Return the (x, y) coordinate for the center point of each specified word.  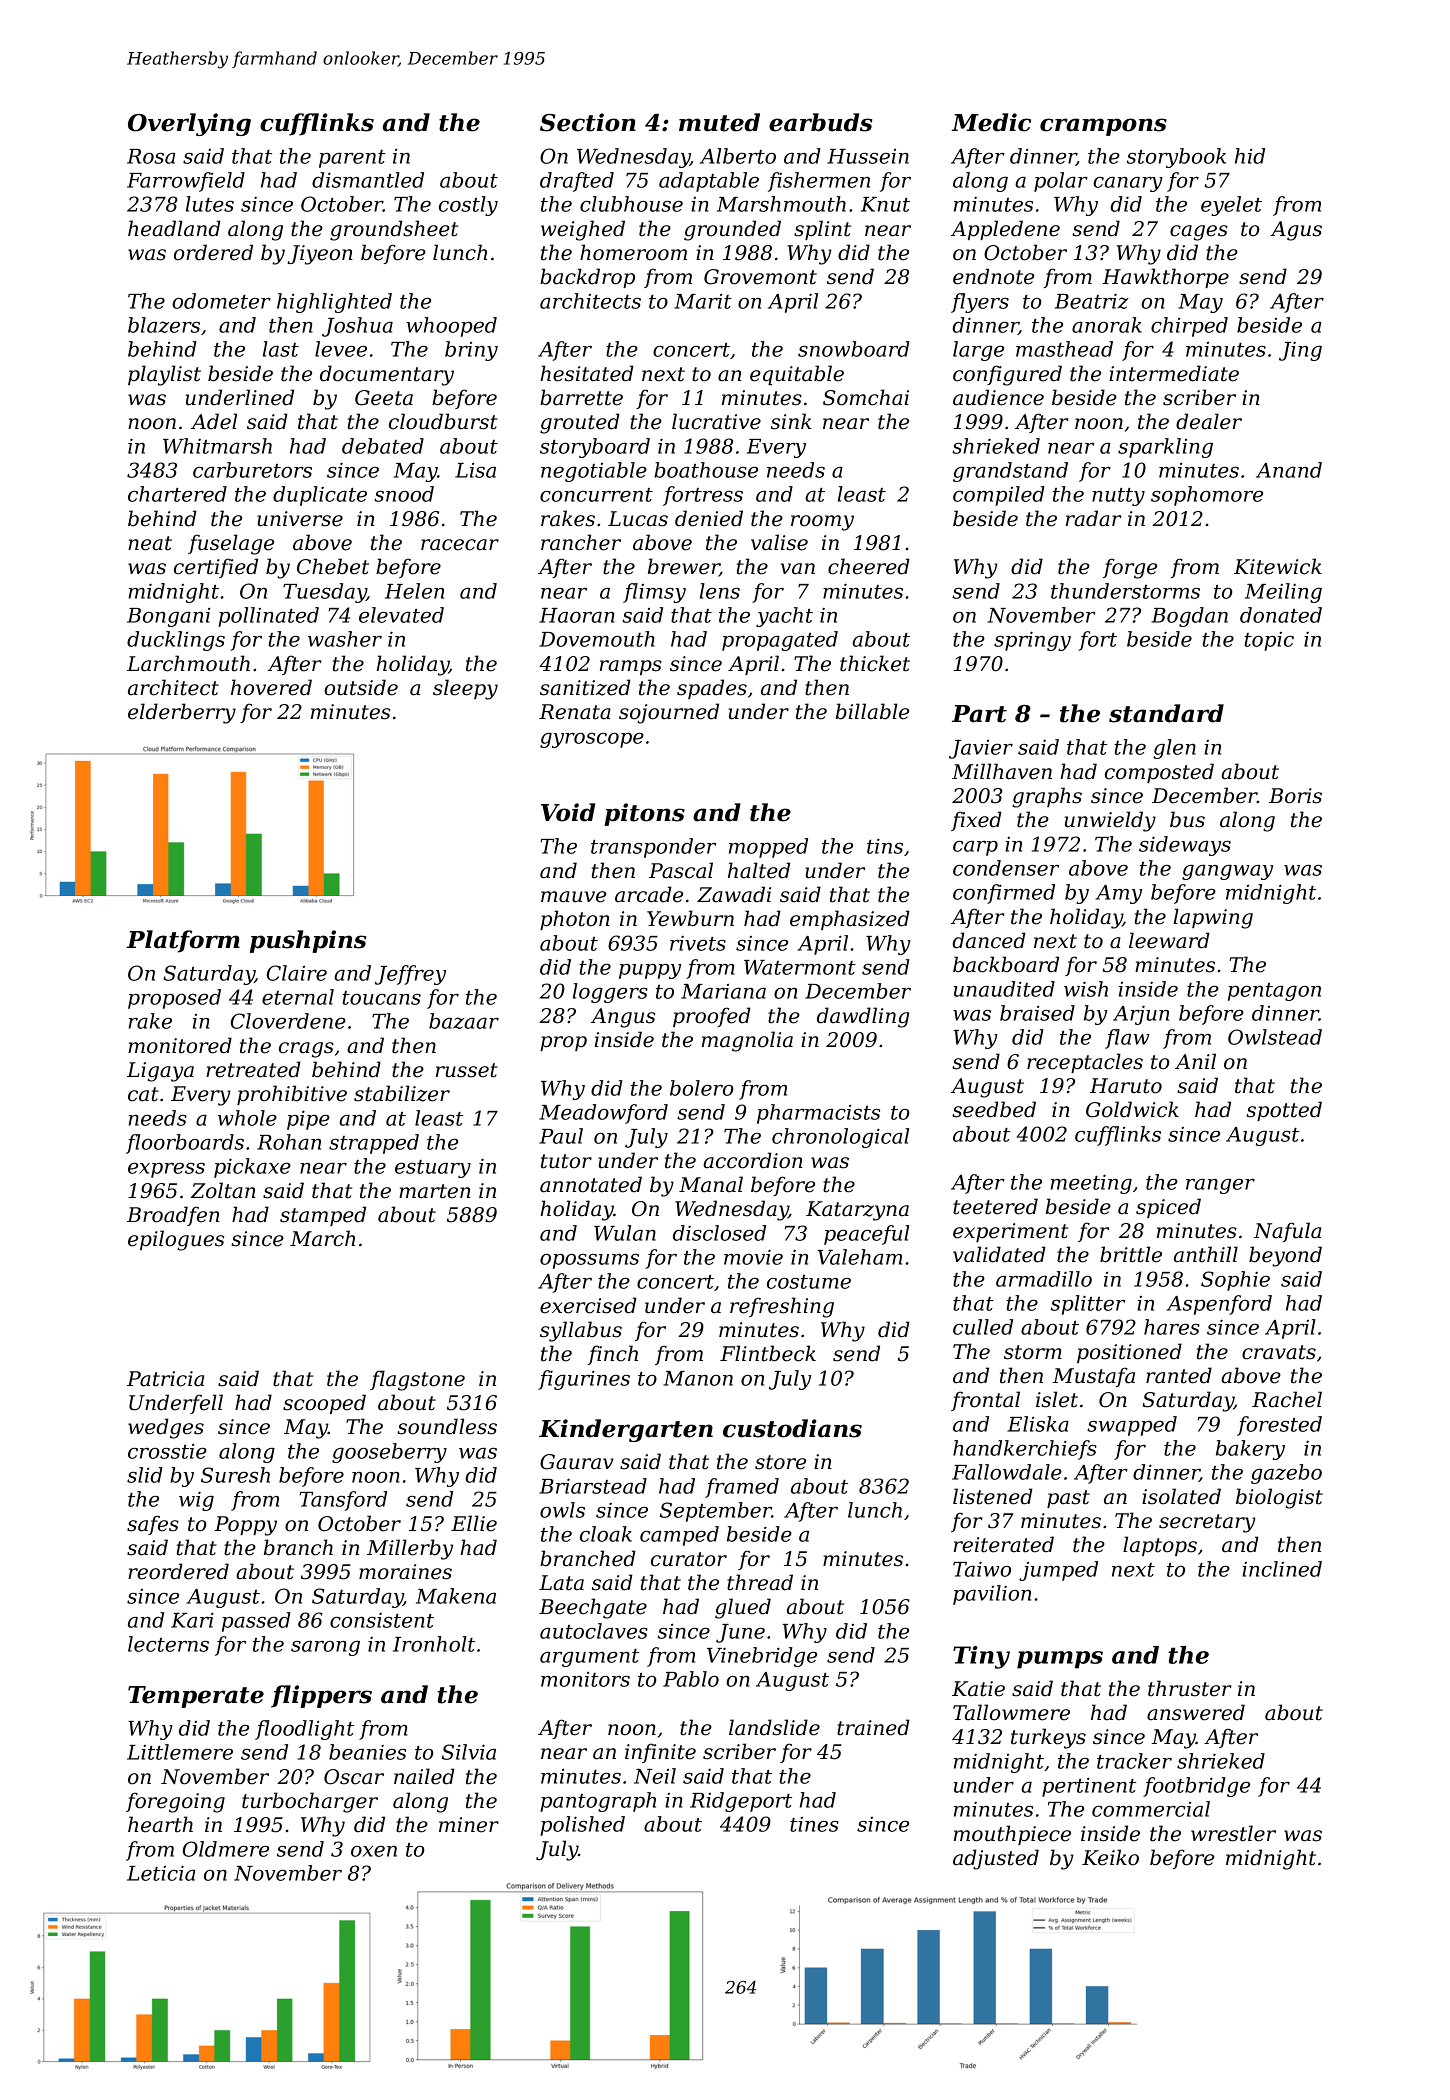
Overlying (189, 124)
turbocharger (310, 1802)
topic (1269, 641)
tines (814, 1824)
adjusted (996, 1859)
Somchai (866, 397)
